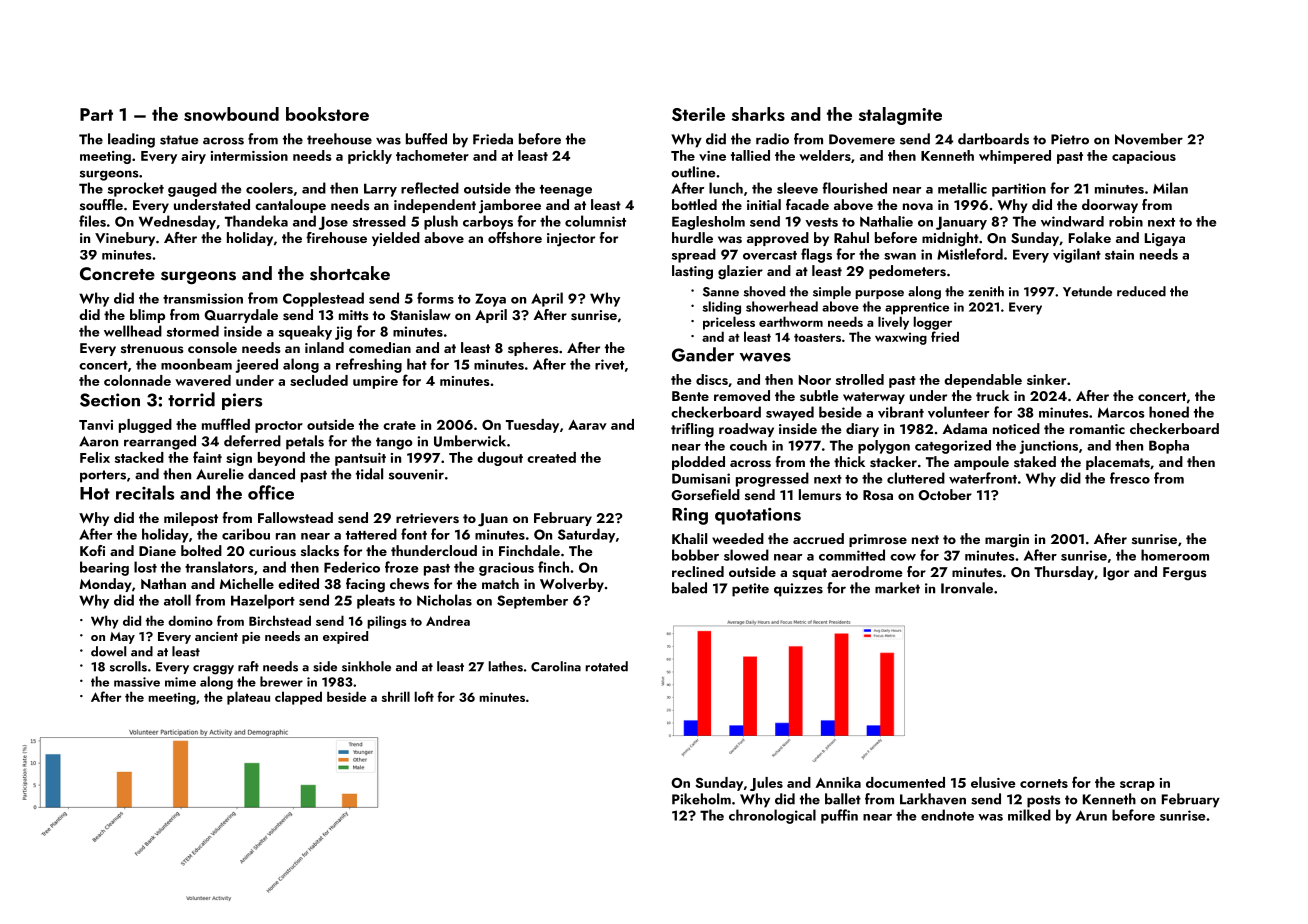 The image size is (1308, 924). I want to click on Sterile, so click(698, 114).
